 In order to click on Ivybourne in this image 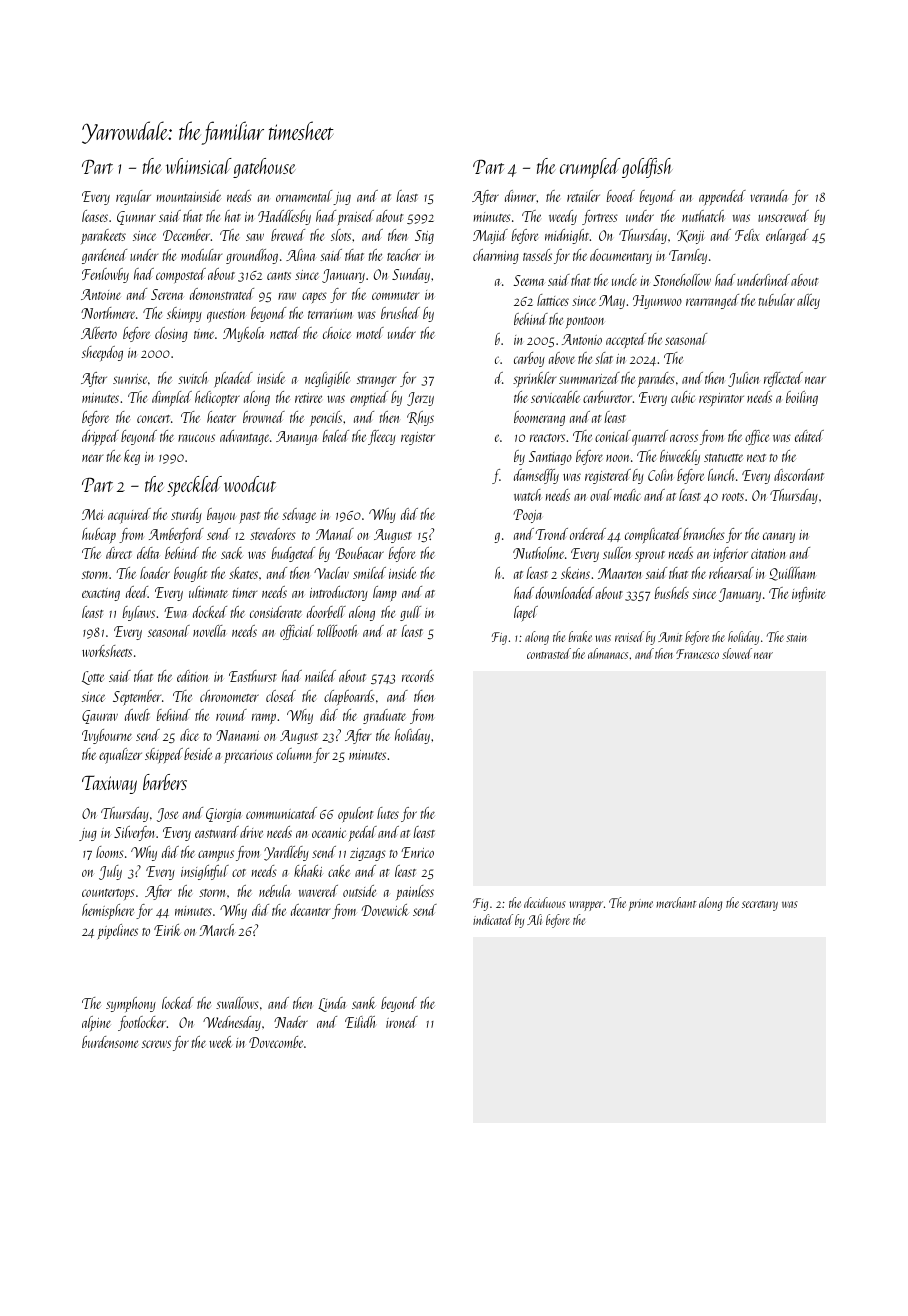, I will do `click(107, 736)`.
